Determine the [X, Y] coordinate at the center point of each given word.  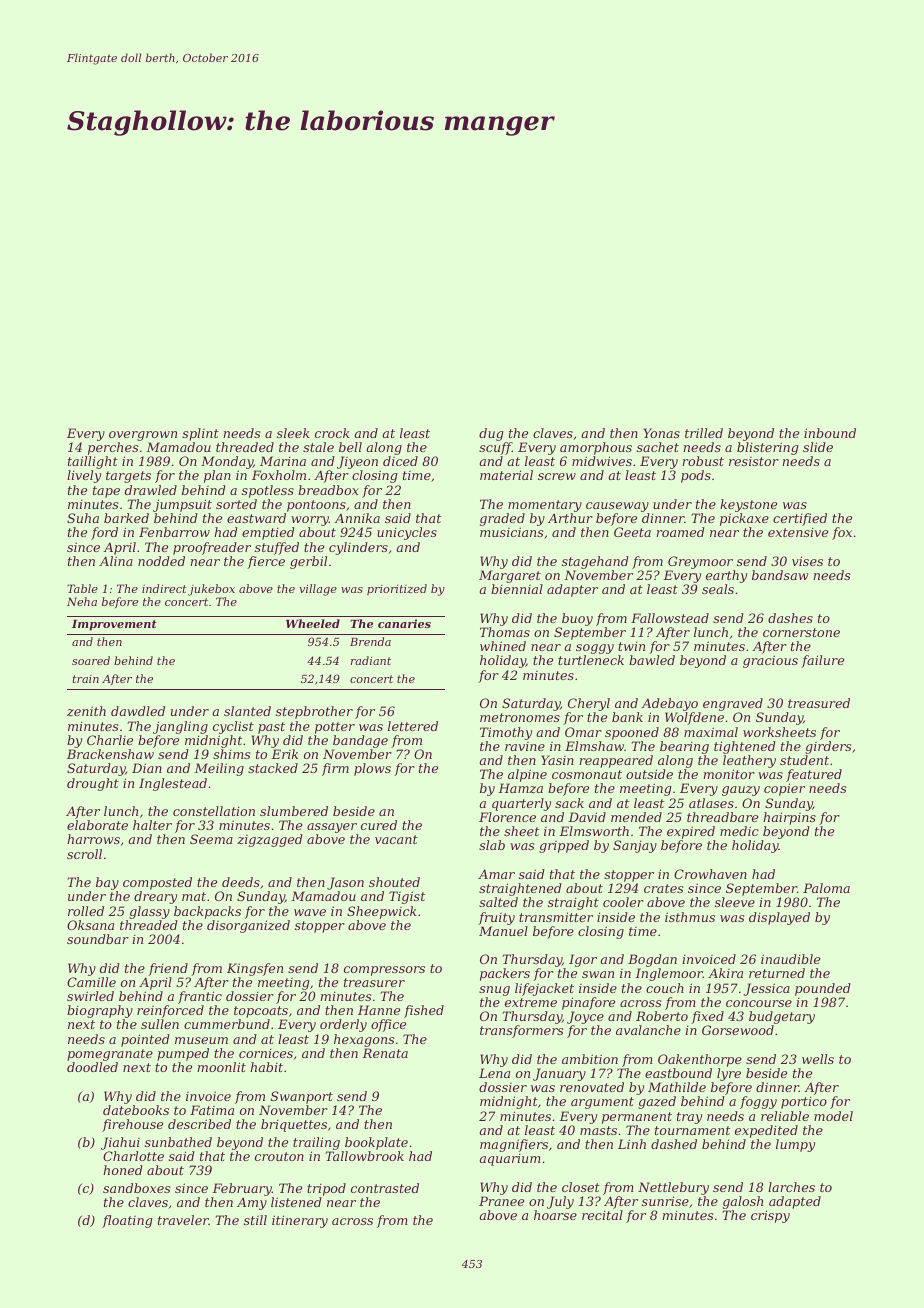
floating [127, 1221]
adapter [572, 590]
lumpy [795, 1145]
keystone [748, 505]
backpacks [207, 912]
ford [104, 533]
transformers [521, 1031]
